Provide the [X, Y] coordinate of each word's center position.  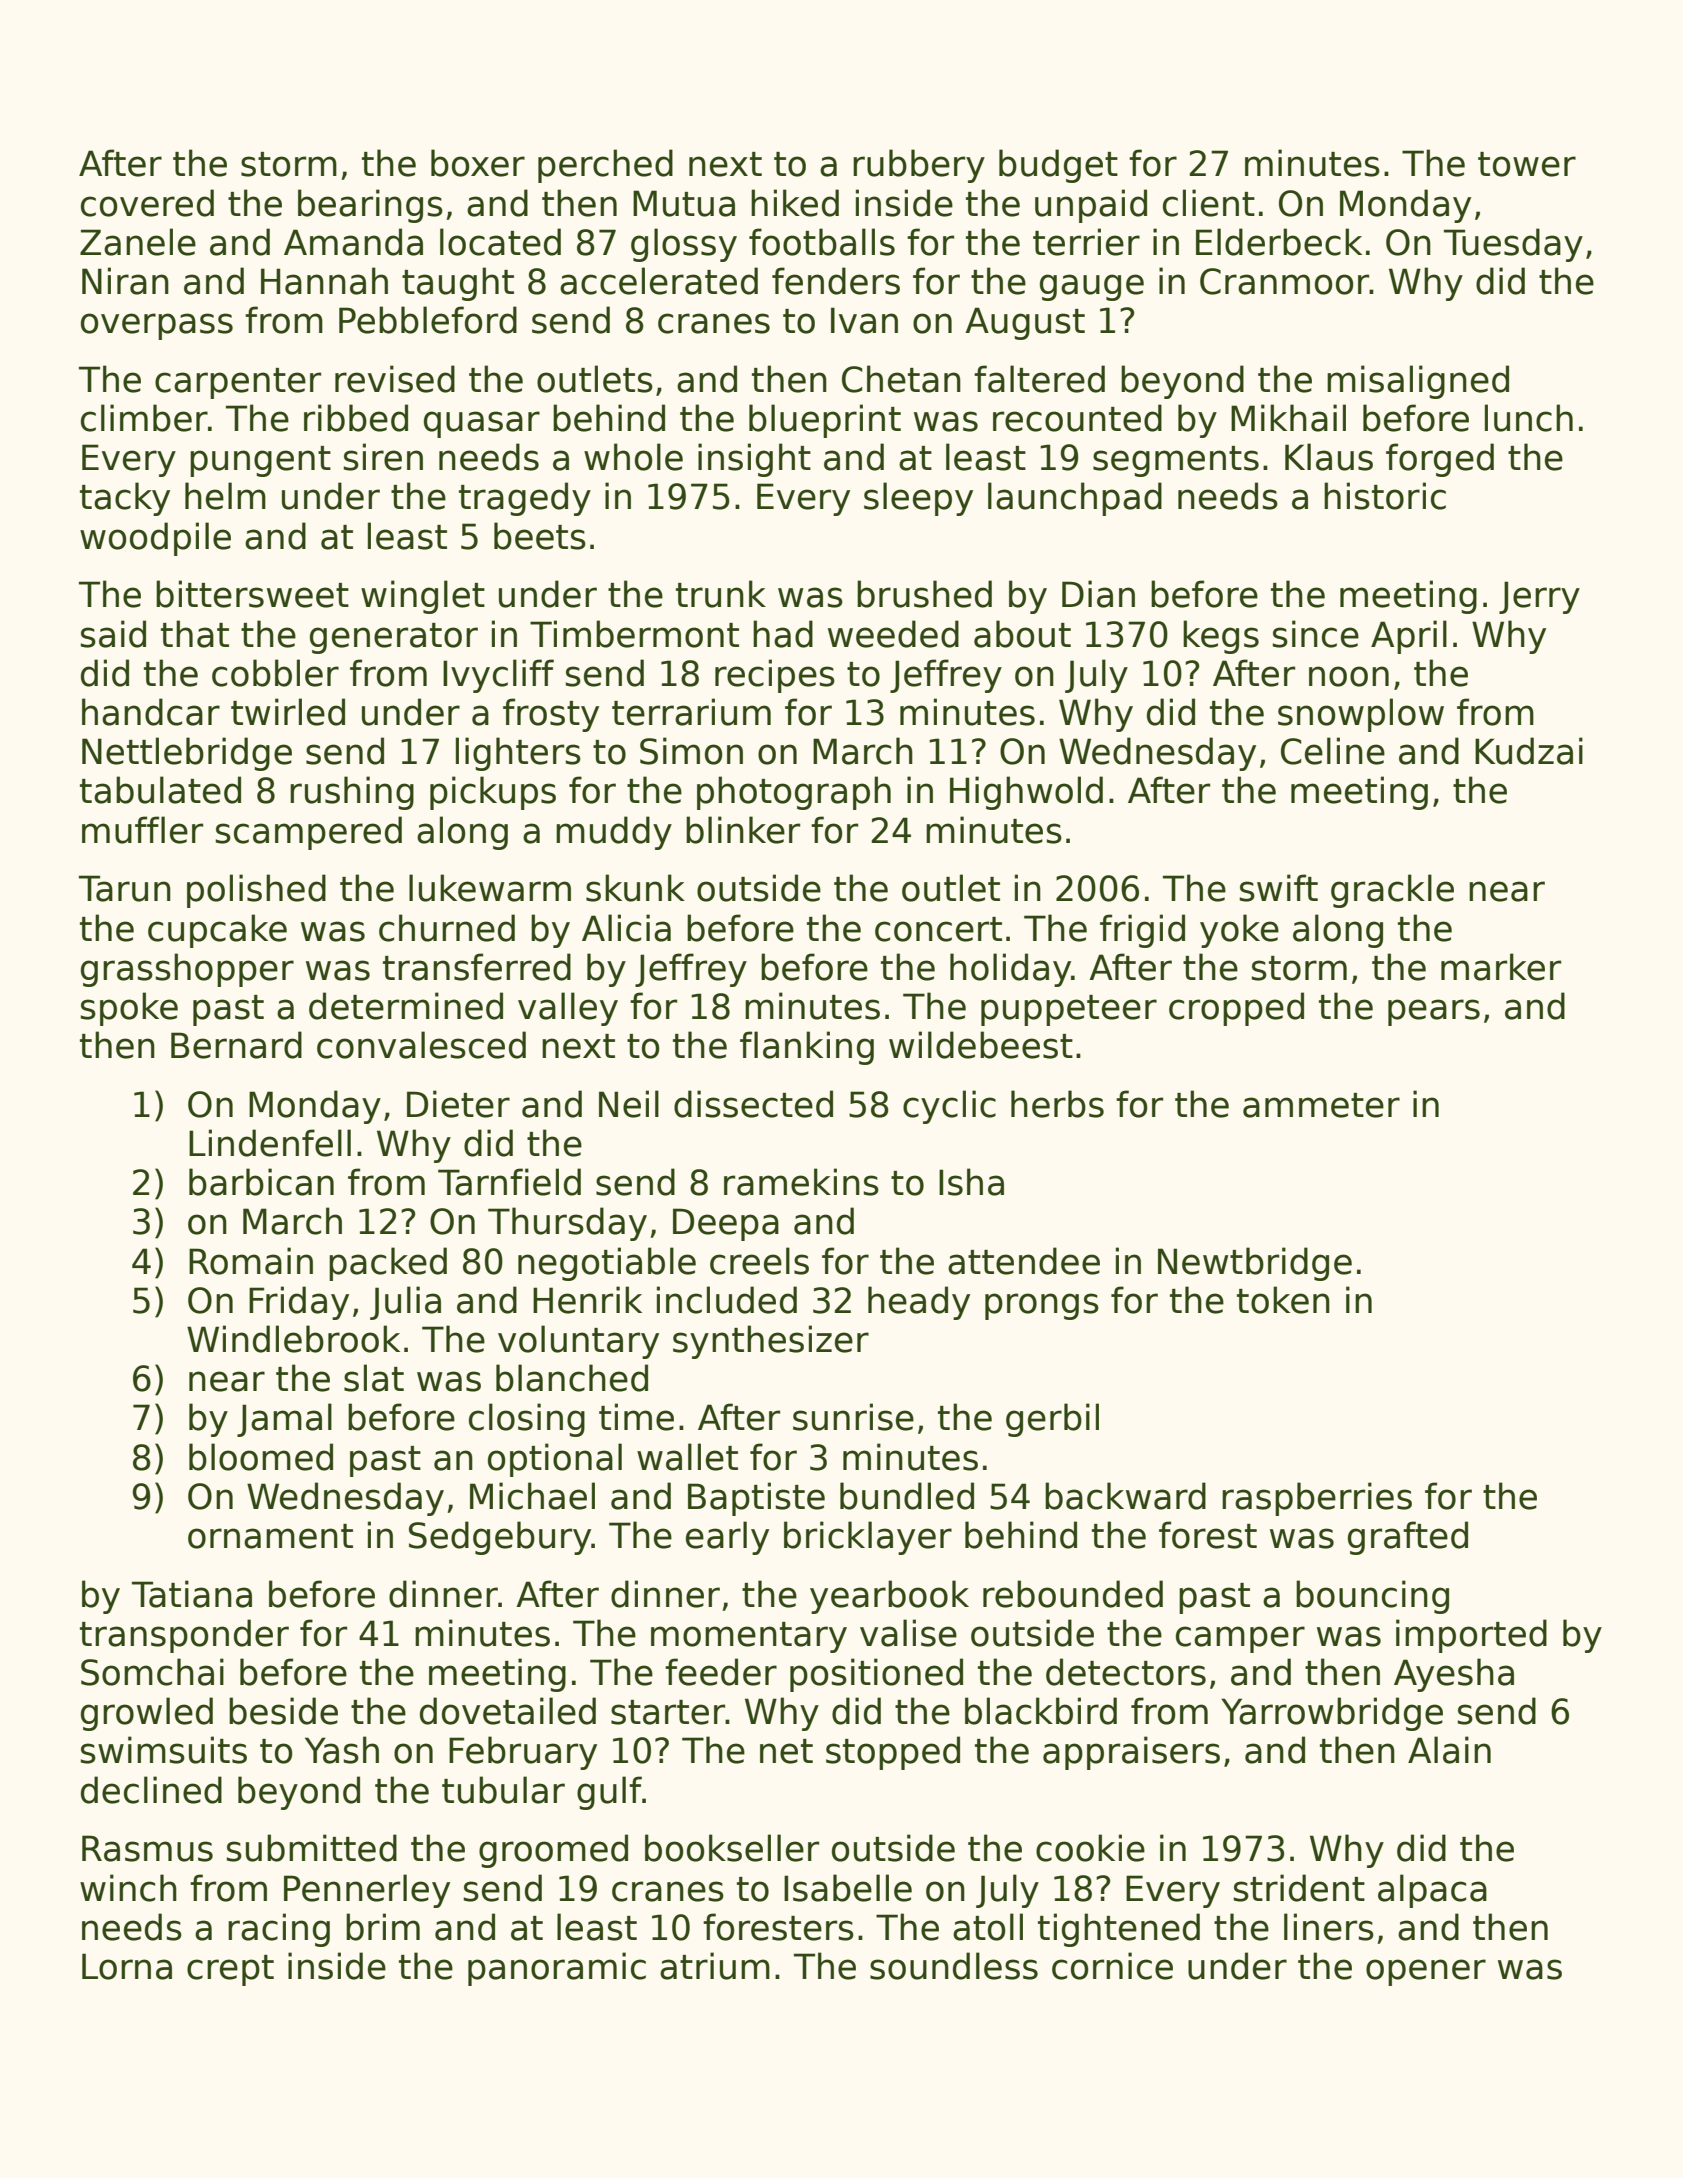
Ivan [864, 320]
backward [1125, 1496]
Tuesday [1513, 245]
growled [147, 1714]
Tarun [125, 888]
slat [374, 1378]
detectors [1126, 1672]
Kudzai [1529, 751]
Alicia [626, 928]
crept [230, 1970]
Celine [1333, 751]
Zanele [138, 242]
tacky [125, 499]
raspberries [1317, 1499]
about [1022, 634]
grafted [1408, 1538]
